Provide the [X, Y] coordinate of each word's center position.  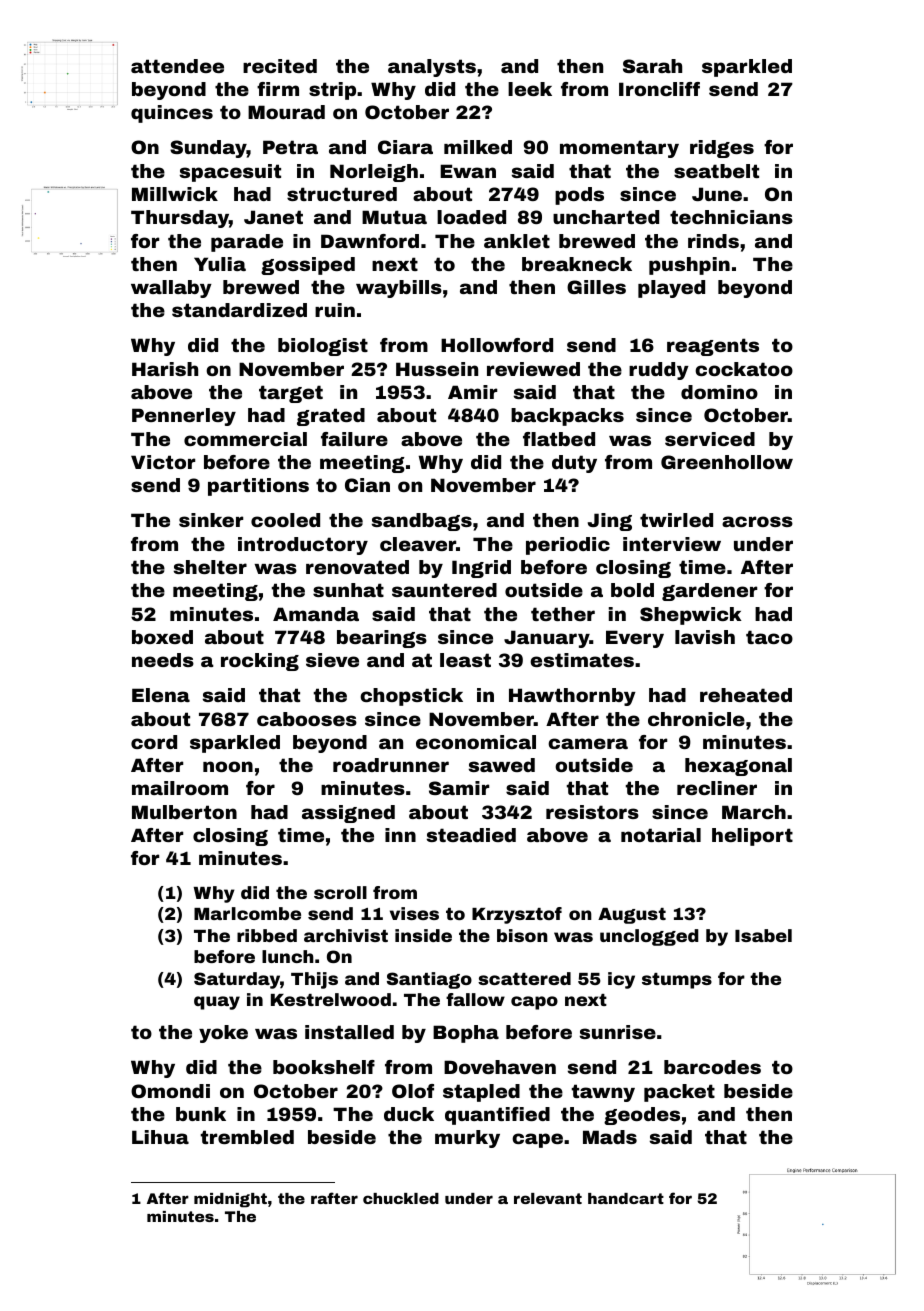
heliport [752, 837]
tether [563, 614]
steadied [471, 835]
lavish [705, 637]
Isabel [763, 935]
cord [154, 742]
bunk [201, 1114]
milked [478, 147]
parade [247, 243]
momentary [619, 149]
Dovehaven [500, 1067]
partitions [258, 487]
